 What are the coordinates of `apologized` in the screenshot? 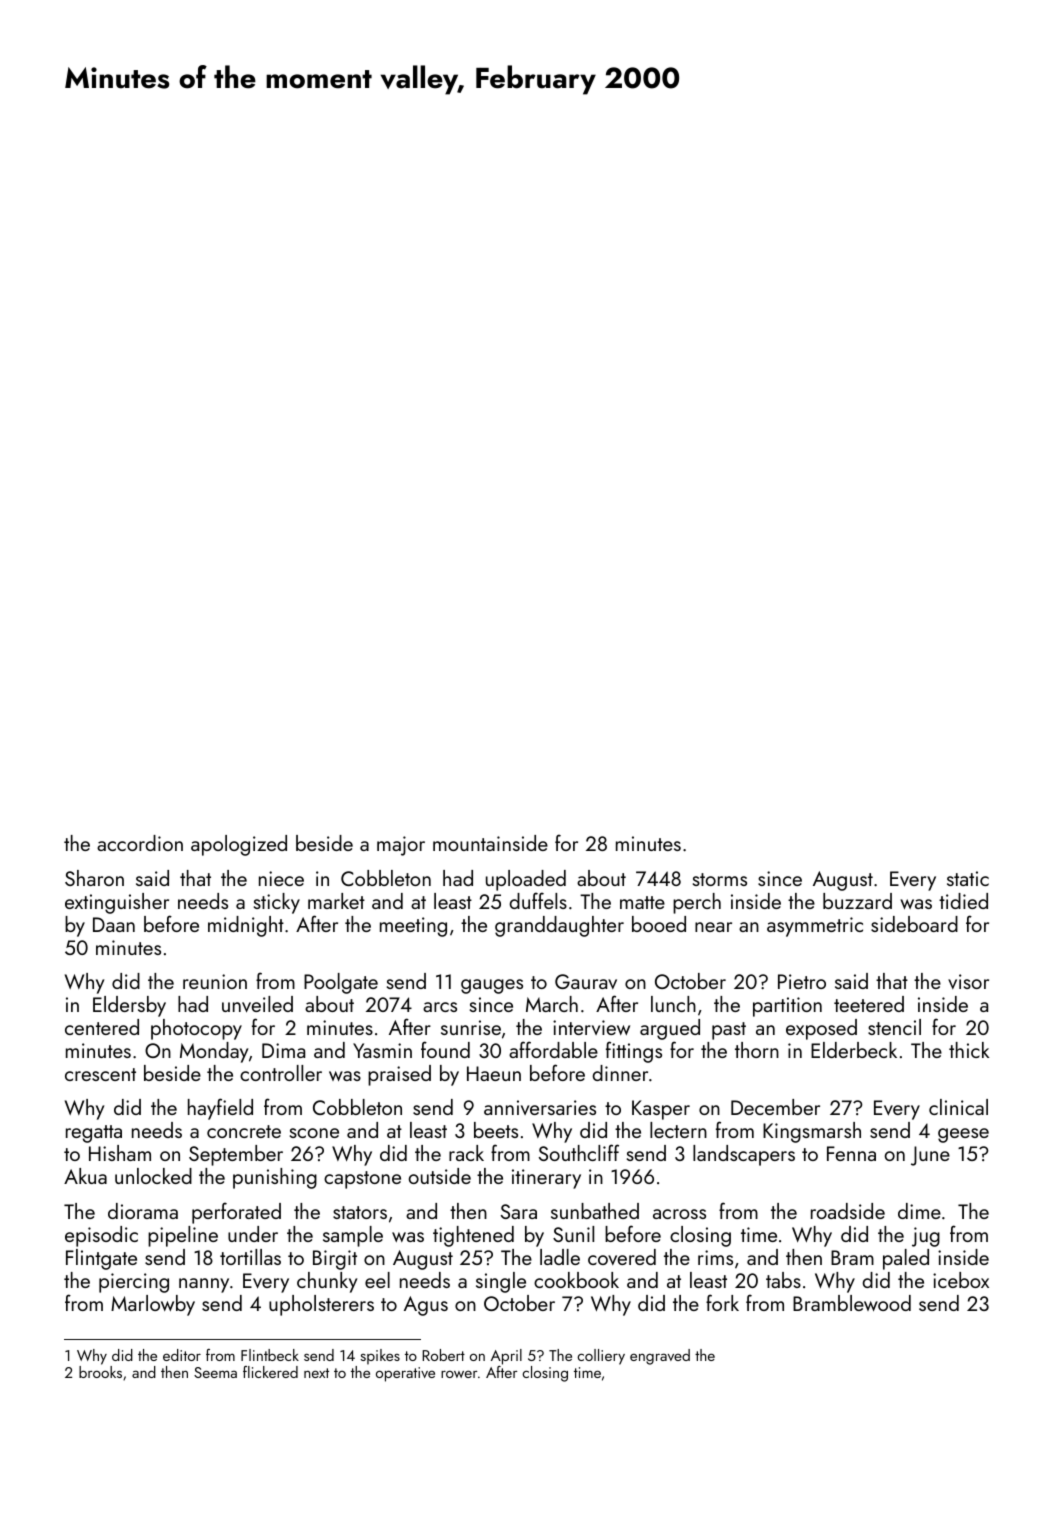 It's located at (239, 845).
